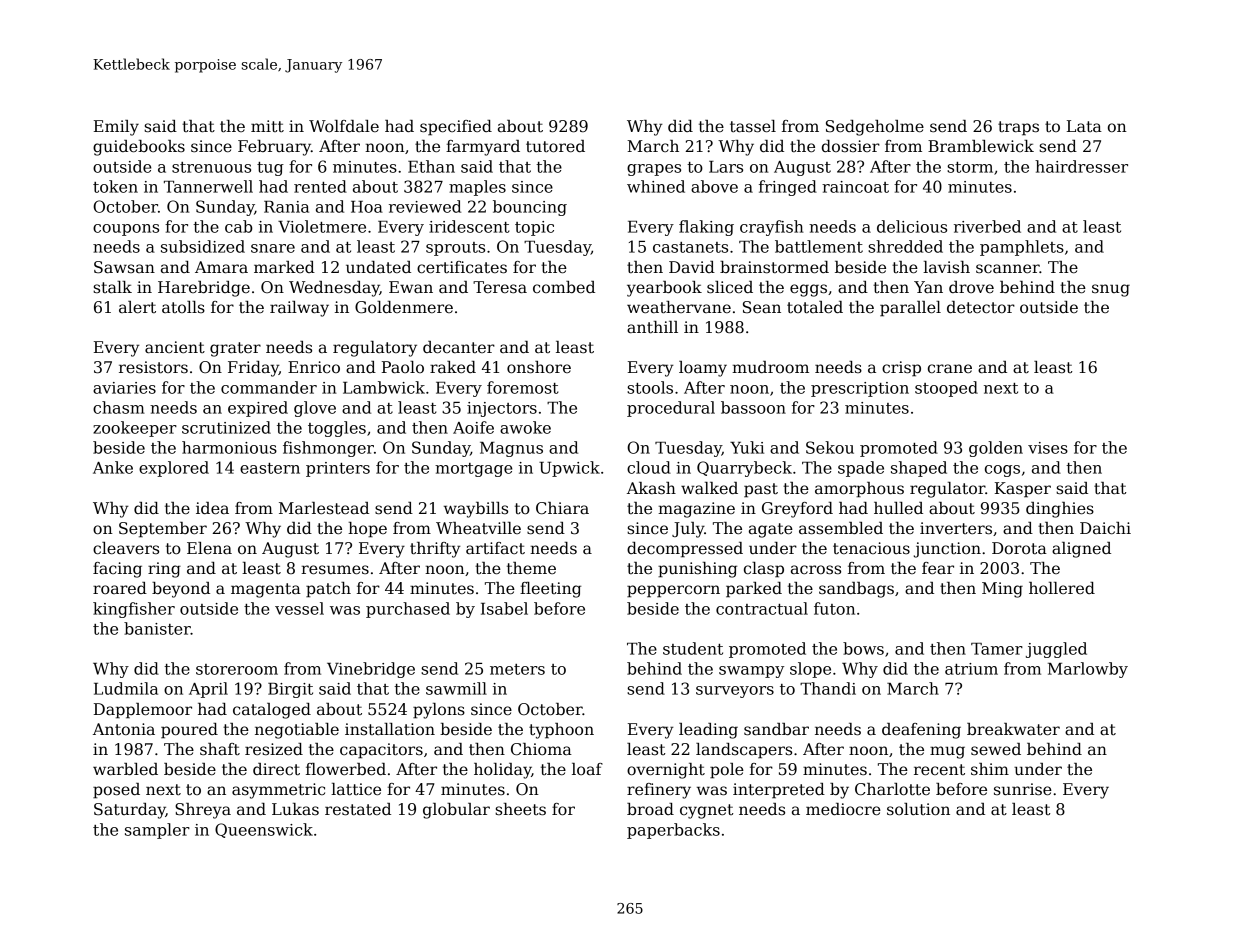 The image size is (1233, 952). What do you see at coordinates (517, 669) in the screenshot?
I see `meters` at bounding box center [517, 669].
